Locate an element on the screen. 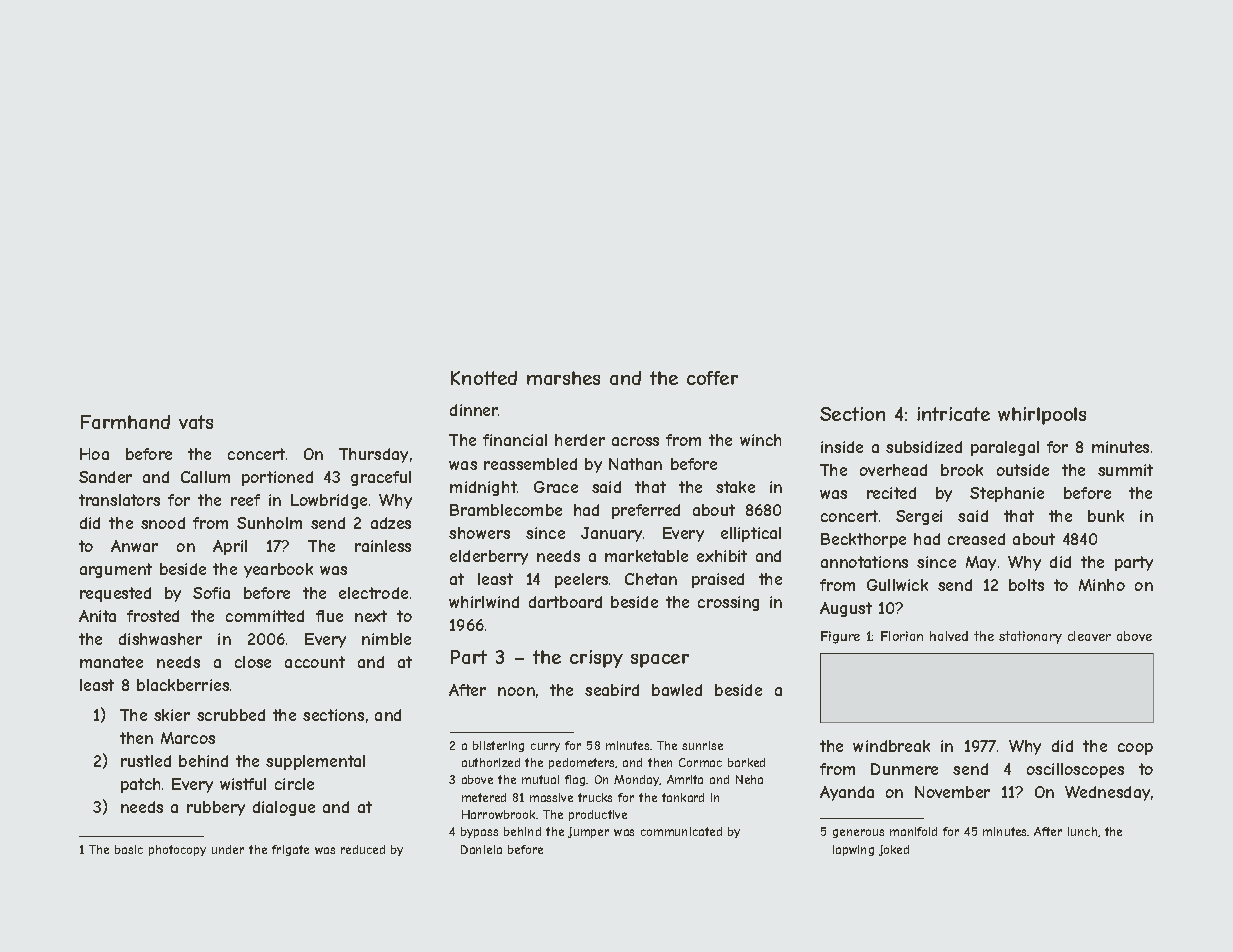 This screenshot has height=952, width=1233. Beckthorpe is located at coordinates (863, 540).
